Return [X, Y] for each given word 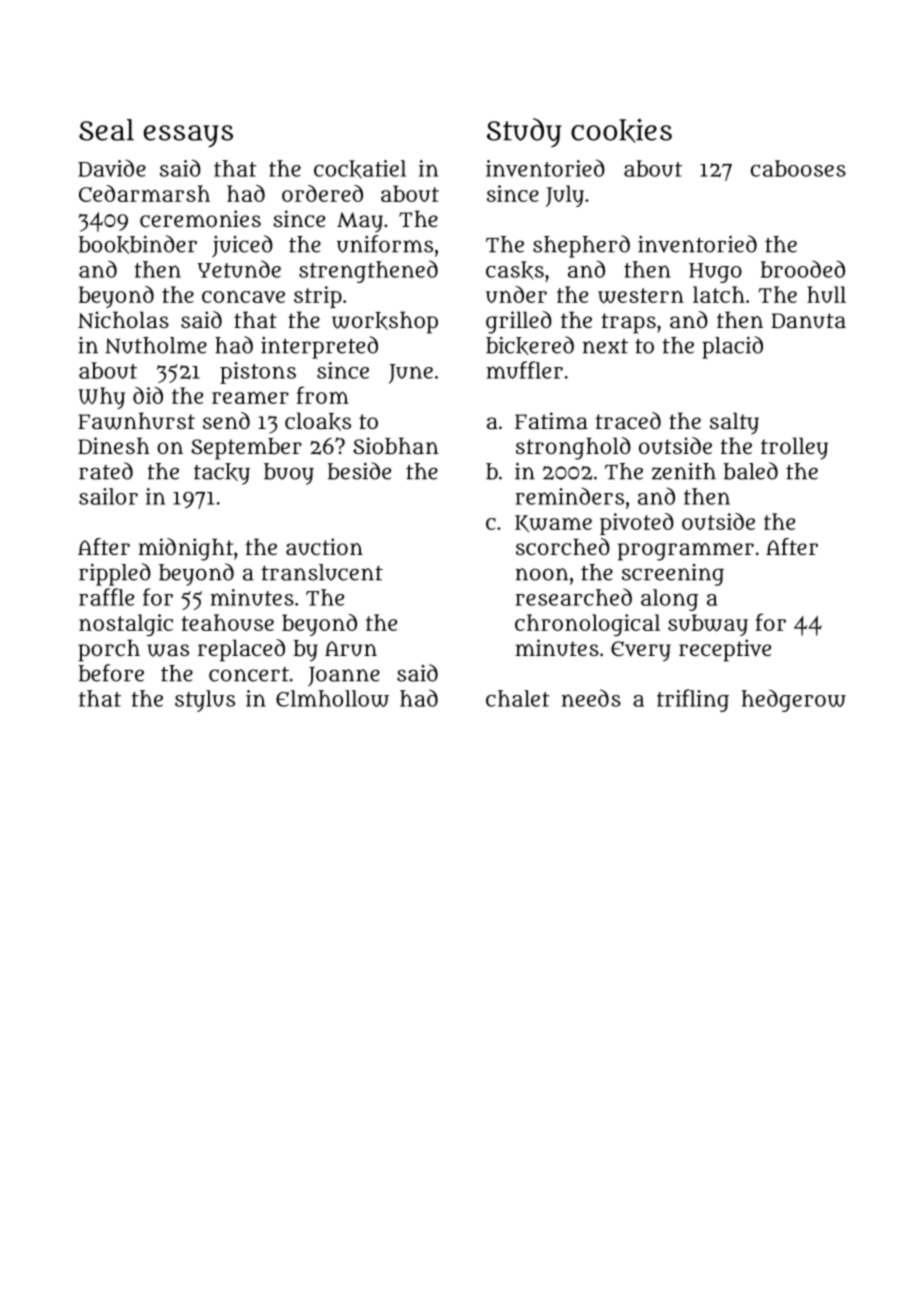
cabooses [798, 168]
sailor [108, 496]
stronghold [573, 448]
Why [101, 398]
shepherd [581, 246]
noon [542, 574]
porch [109, 650]
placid [732, 347]
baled [751, 471]
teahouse [228, 622]
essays [188, 136]
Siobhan [396, 446]
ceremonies [200, 218]
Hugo [715, 273]
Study [524, 132]
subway [708, 625]
